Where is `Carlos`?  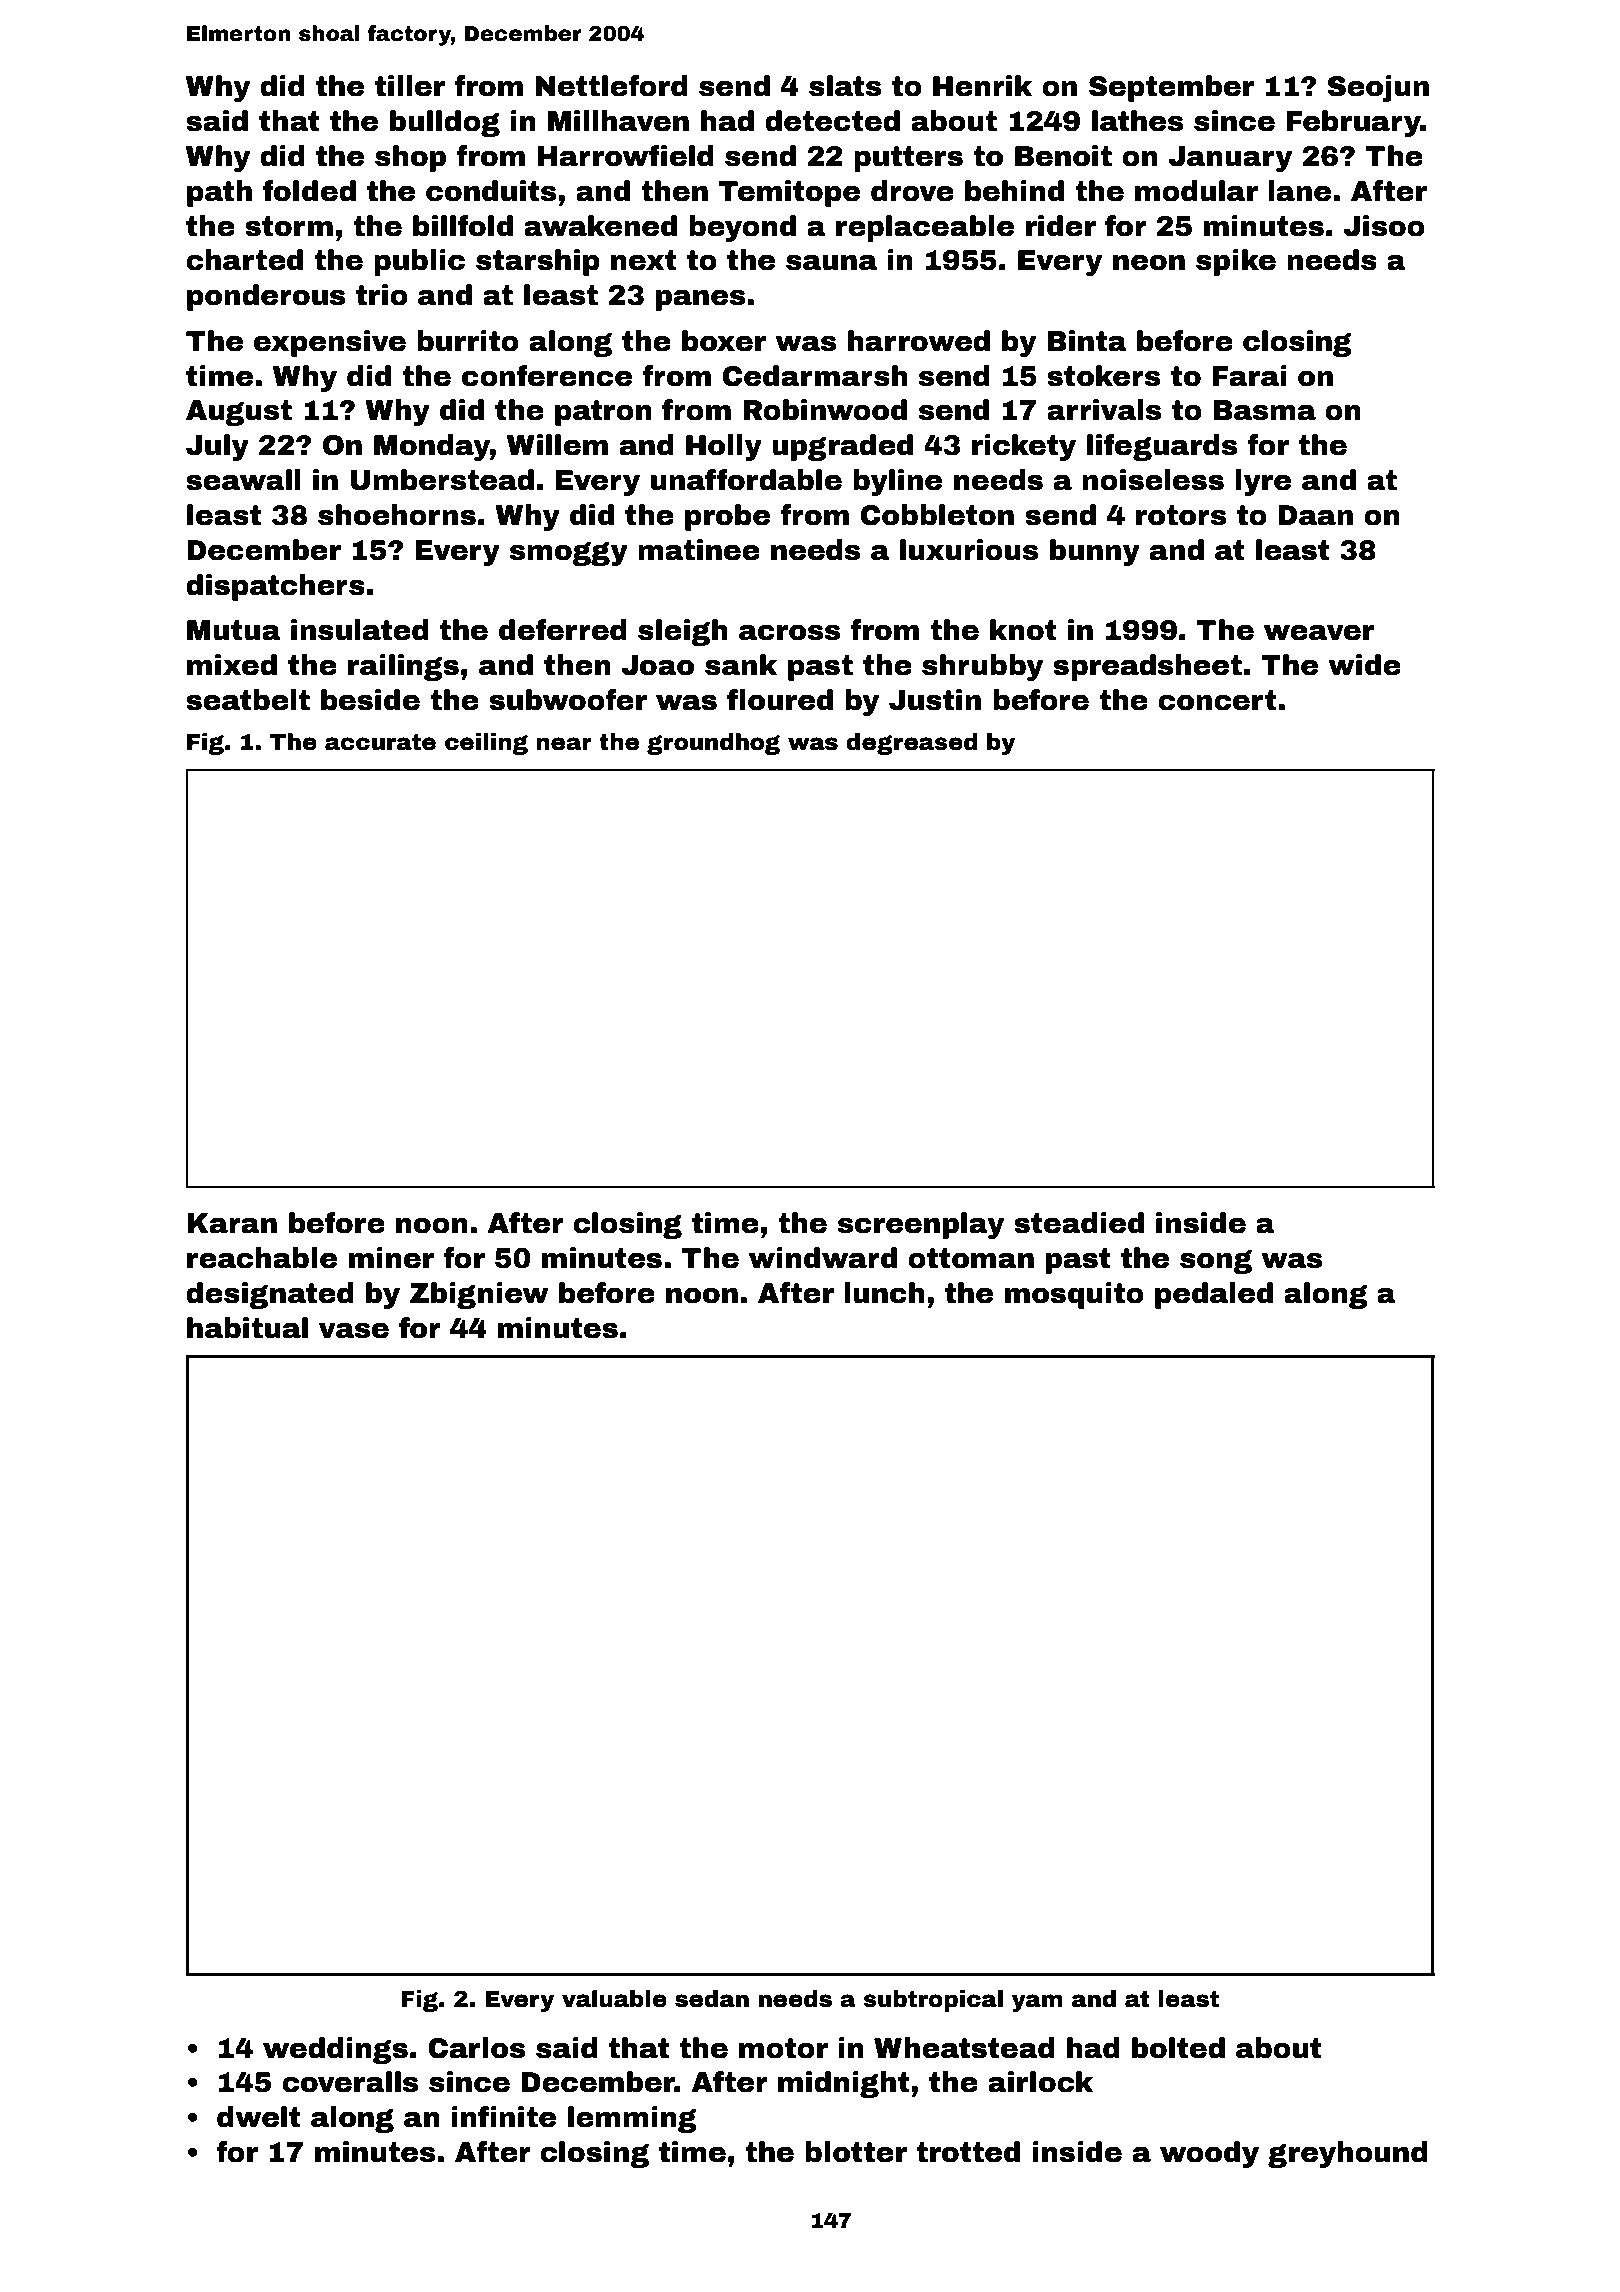 Carlos is located at coordinates (476, 2048).
